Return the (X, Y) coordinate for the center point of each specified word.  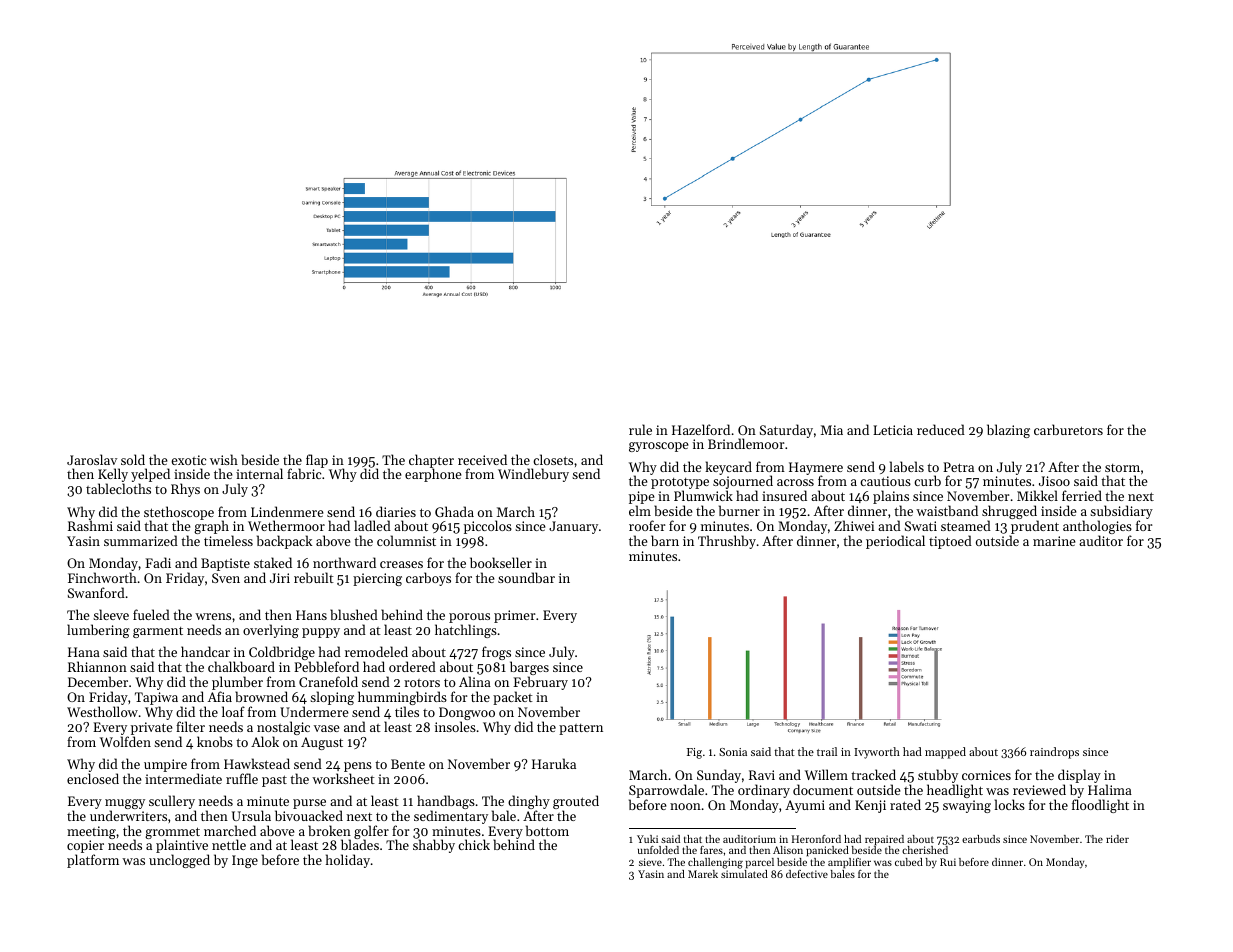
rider (1117, 839)
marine (1054, 541)
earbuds (981, 839)
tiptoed (950, 542)
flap (317, 461)
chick (474, 844)
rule (640, 429)
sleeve (111, 614)
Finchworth (102, 578)
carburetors (1068, 429)
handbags (446, 802)
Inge (245, 861)
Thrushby (727, 542)
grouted (576, 802)
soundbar (526, 577)
